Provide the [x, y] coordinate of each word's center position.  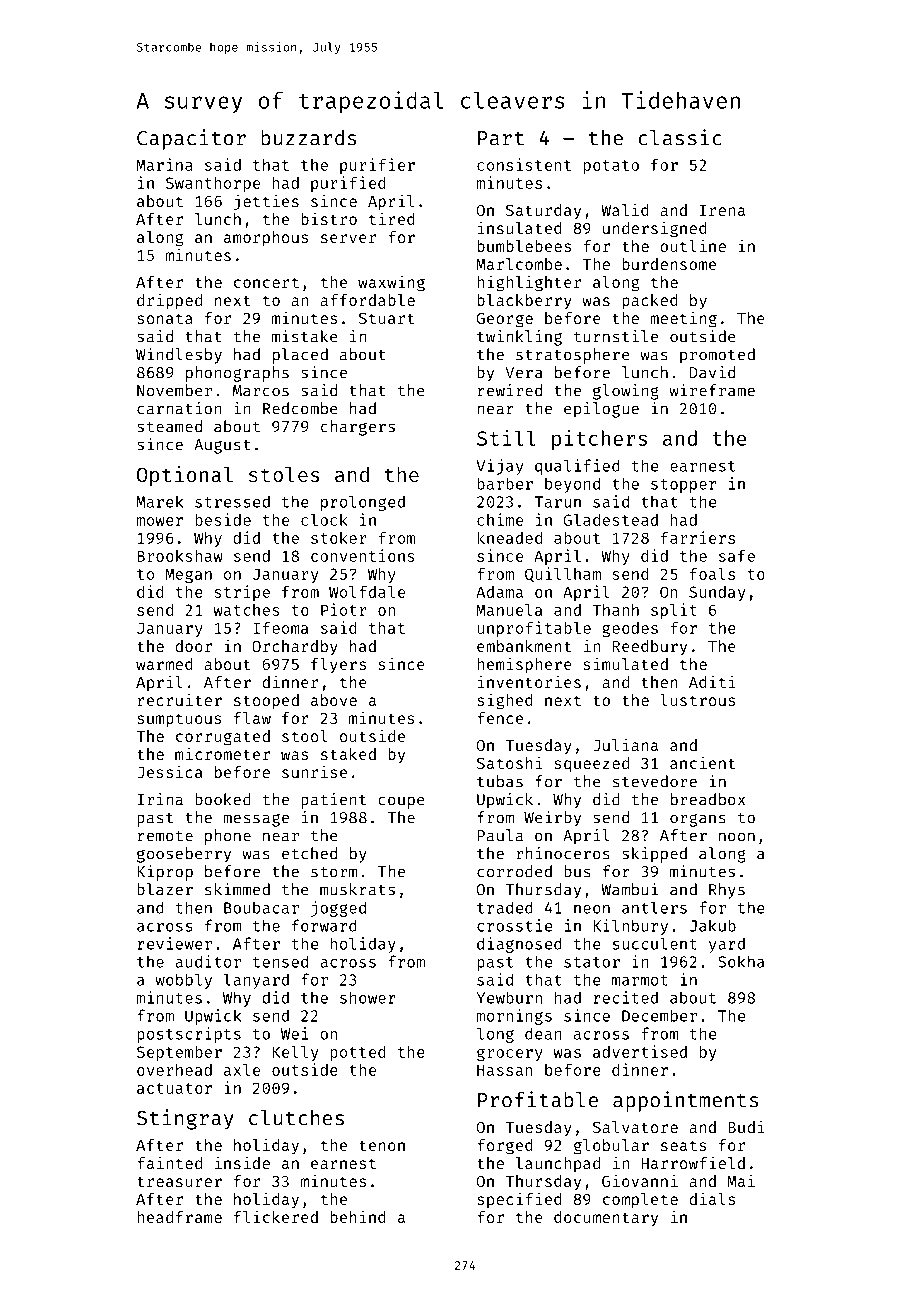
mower [160, 521]
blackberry [524, 302]
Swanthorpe [213, 184]
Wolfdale [367, 591]
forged [505, 1147]
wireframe [712, 390]
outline [693, 245]
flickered [276, 1216]
